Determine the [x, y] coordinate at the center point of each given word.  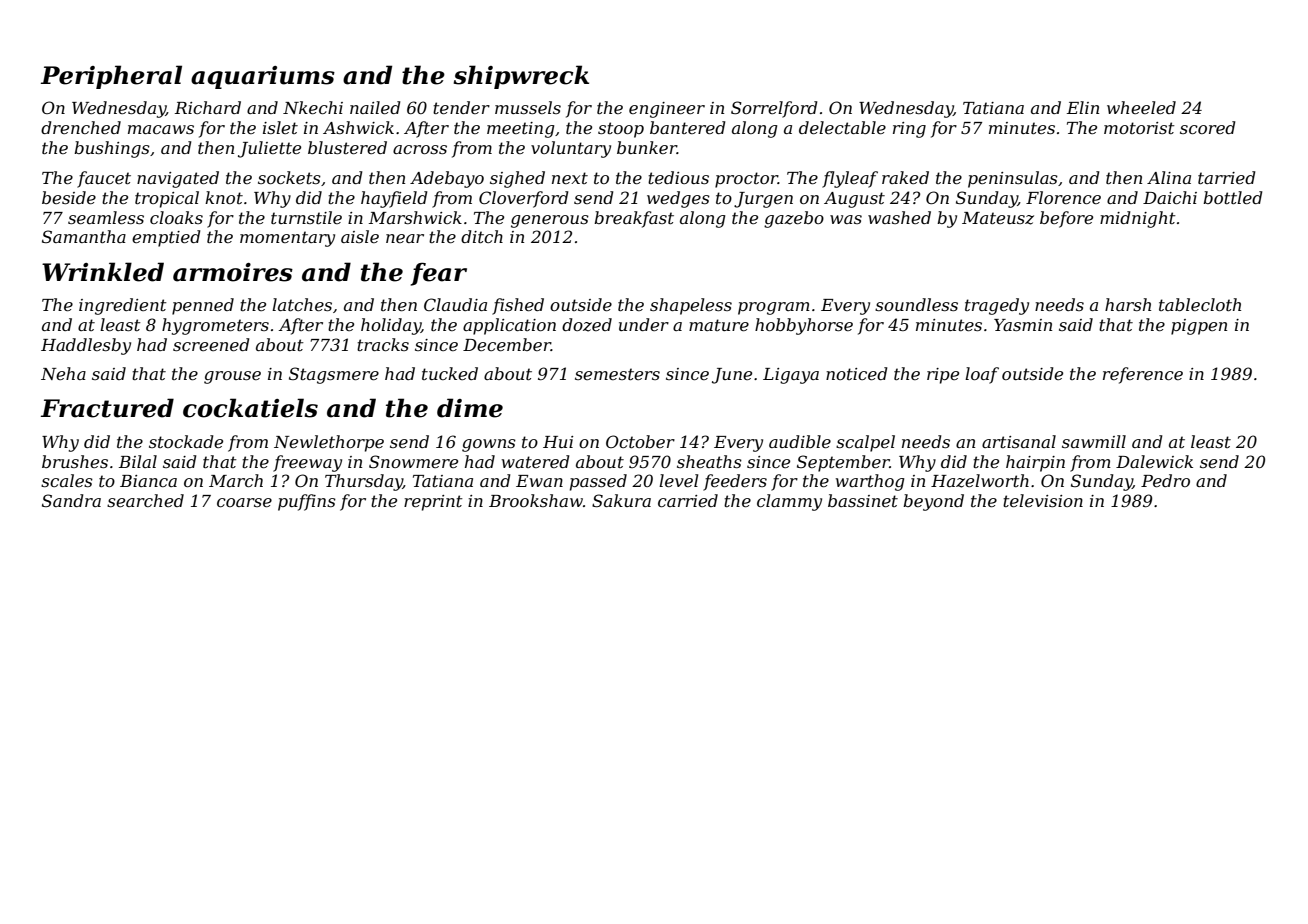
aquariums [263, 77]
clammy [789, 502]
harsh [1128, 304]
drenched [81, 127]
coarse [244, 502]
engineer [667, 110]
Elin [1083, 107]
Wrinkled [103, 272]
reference [1143, 375]
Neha [63, 373]
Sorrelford [774, 109]
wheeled [1141, 107]
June [732, 376]
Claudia [455, 304]
